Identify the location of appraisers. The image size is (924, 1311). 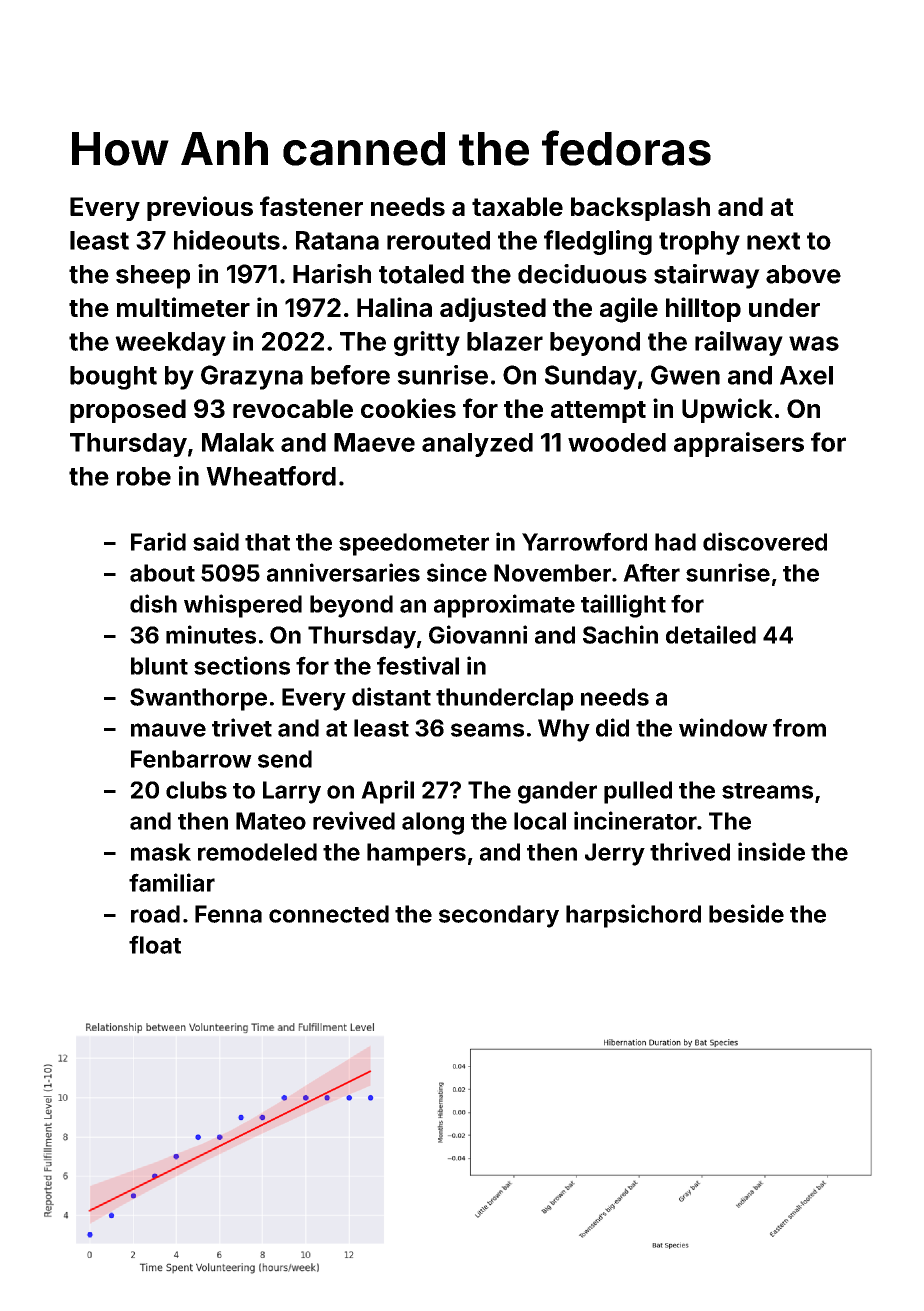
(739, 444).
